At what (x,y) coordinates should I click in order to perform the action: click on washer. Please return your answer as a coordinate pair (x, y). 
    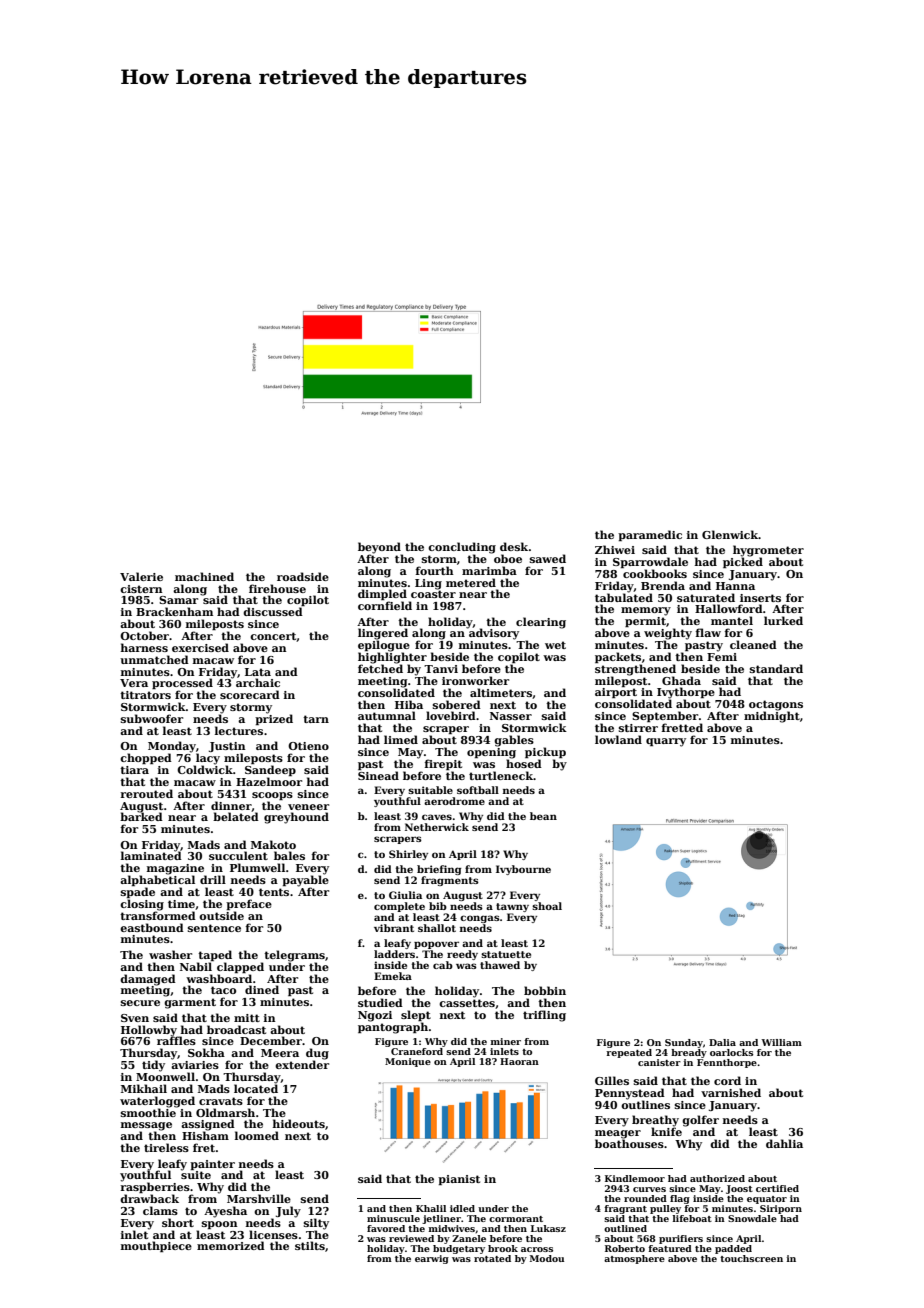
    Looking at the image, I should click on (170, 954).
